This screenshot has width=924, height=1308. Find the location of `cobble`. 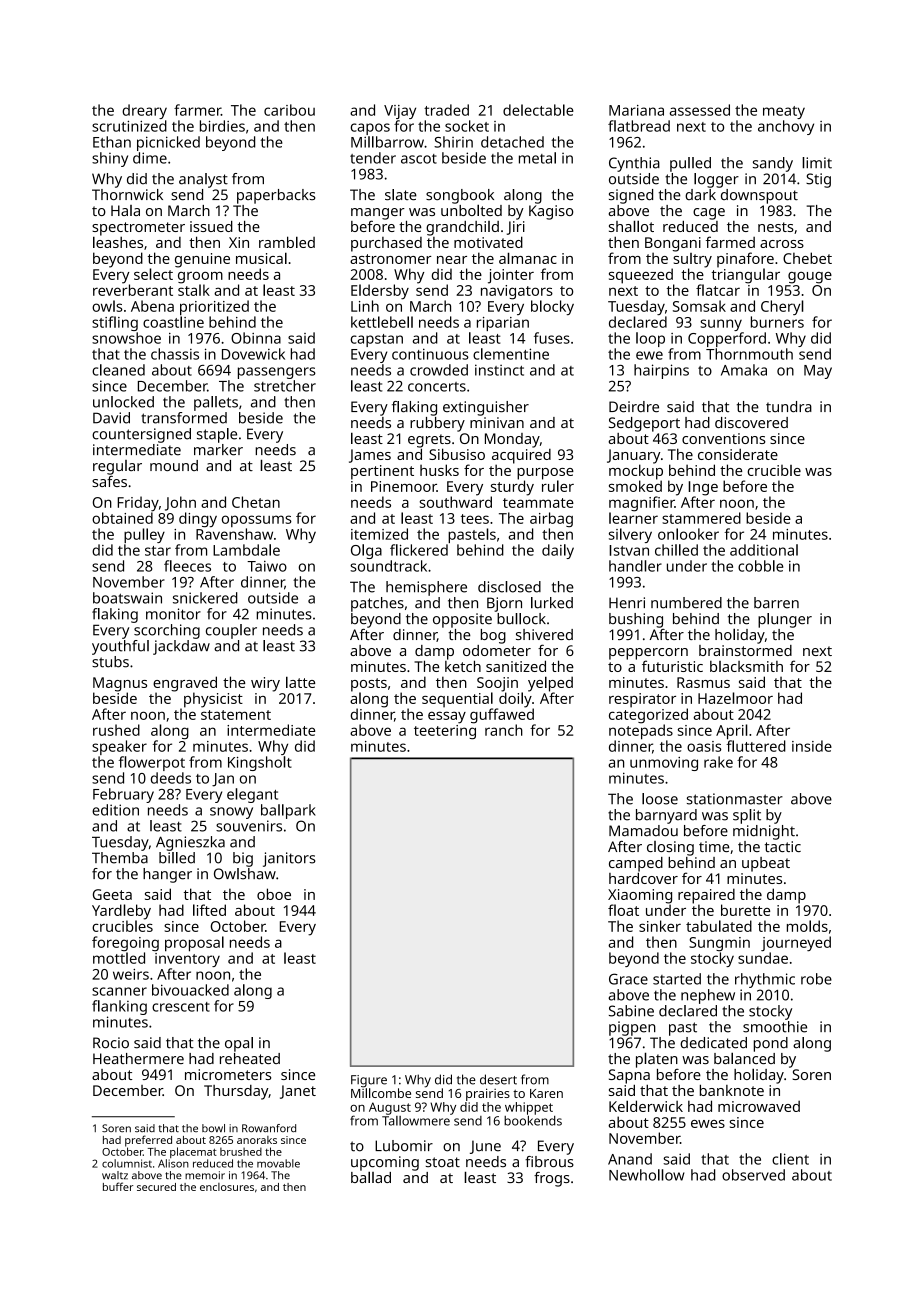

cobble is located at coordinates (760, 566).
